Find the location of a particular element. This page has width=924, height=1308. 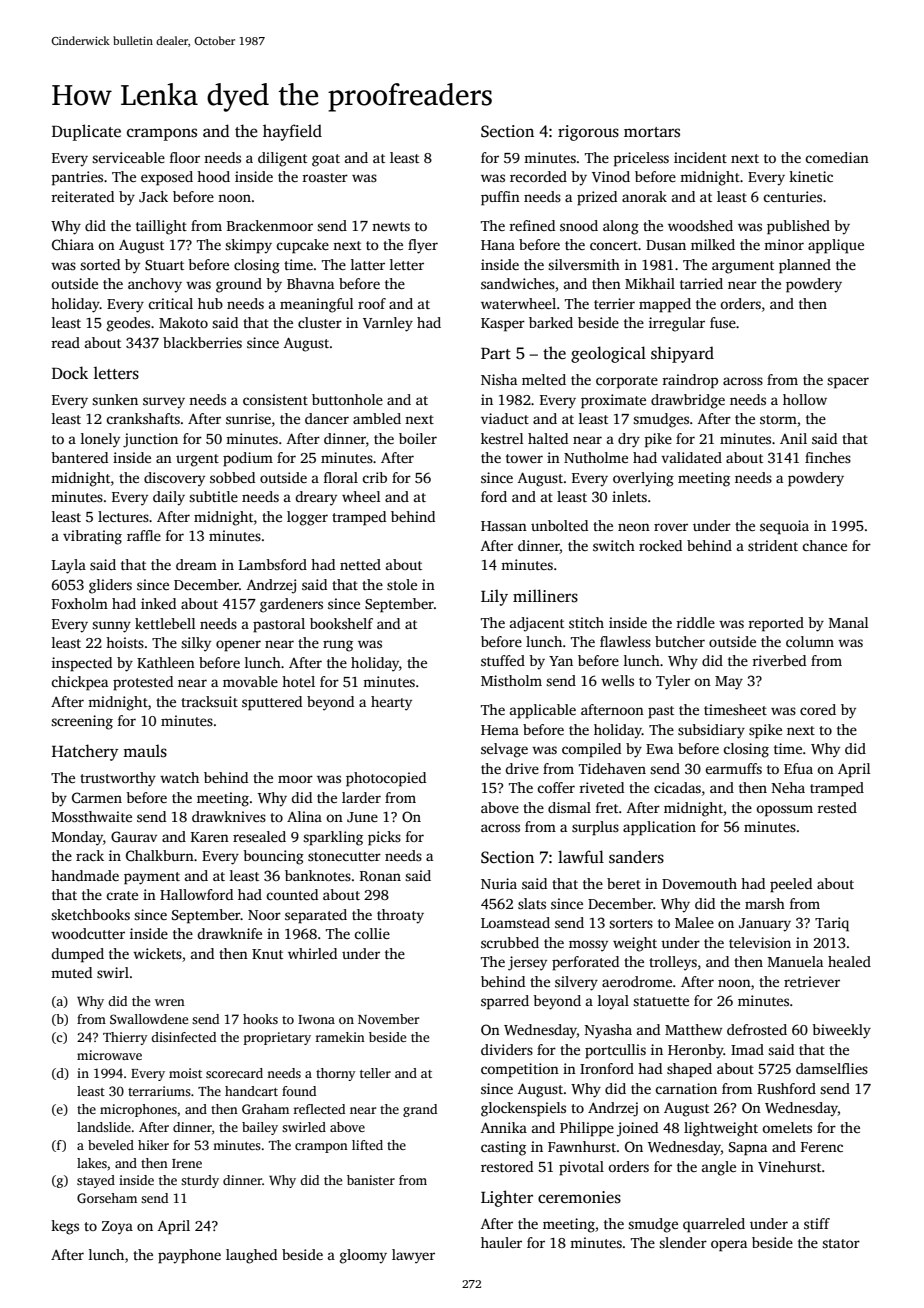

Duplicate is located at coordinates (86, 132).
